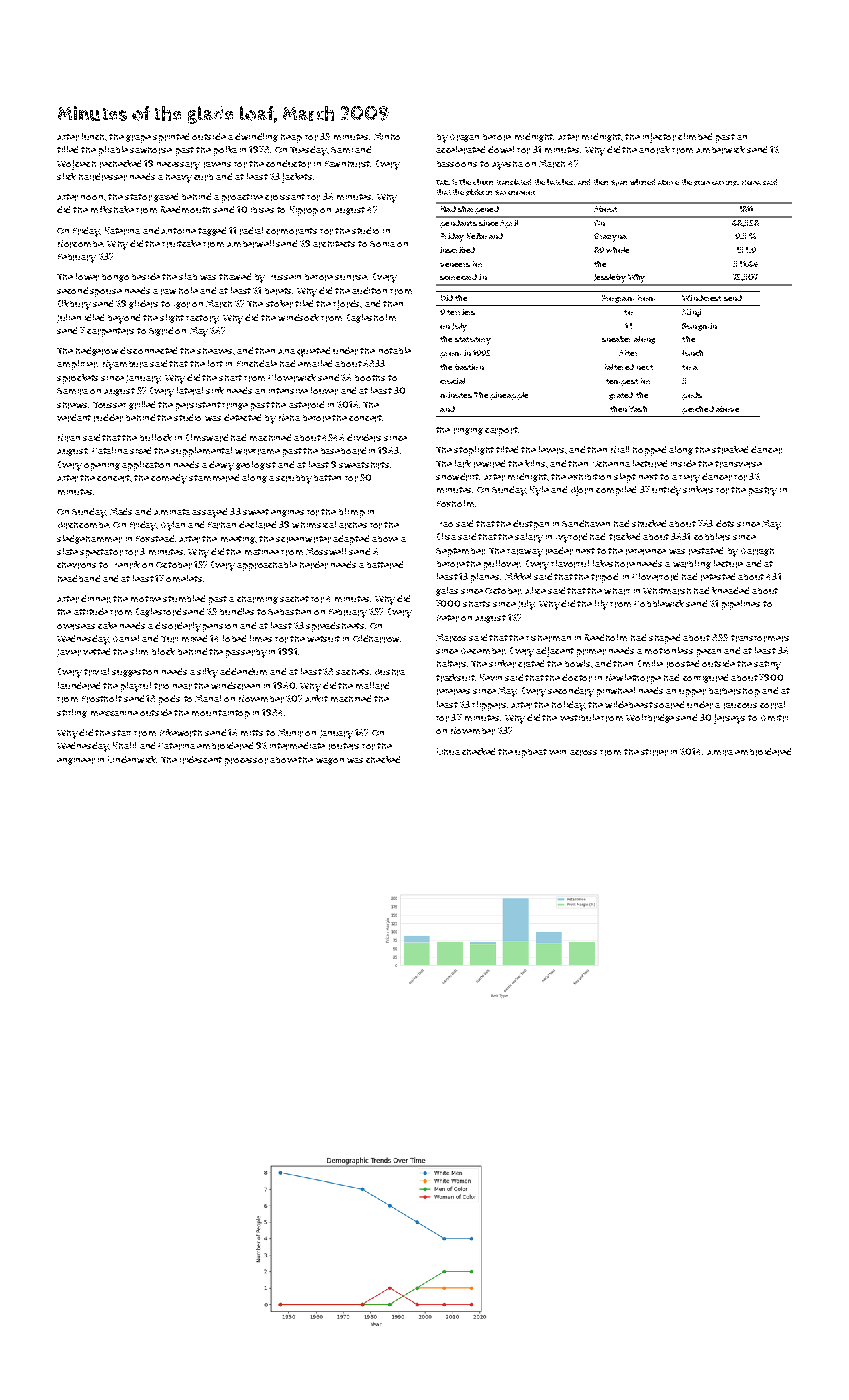 This page has width=849, height=1400. Describe the element at coordinates (464, 138) in the page. I see `Dragan` at that location.
